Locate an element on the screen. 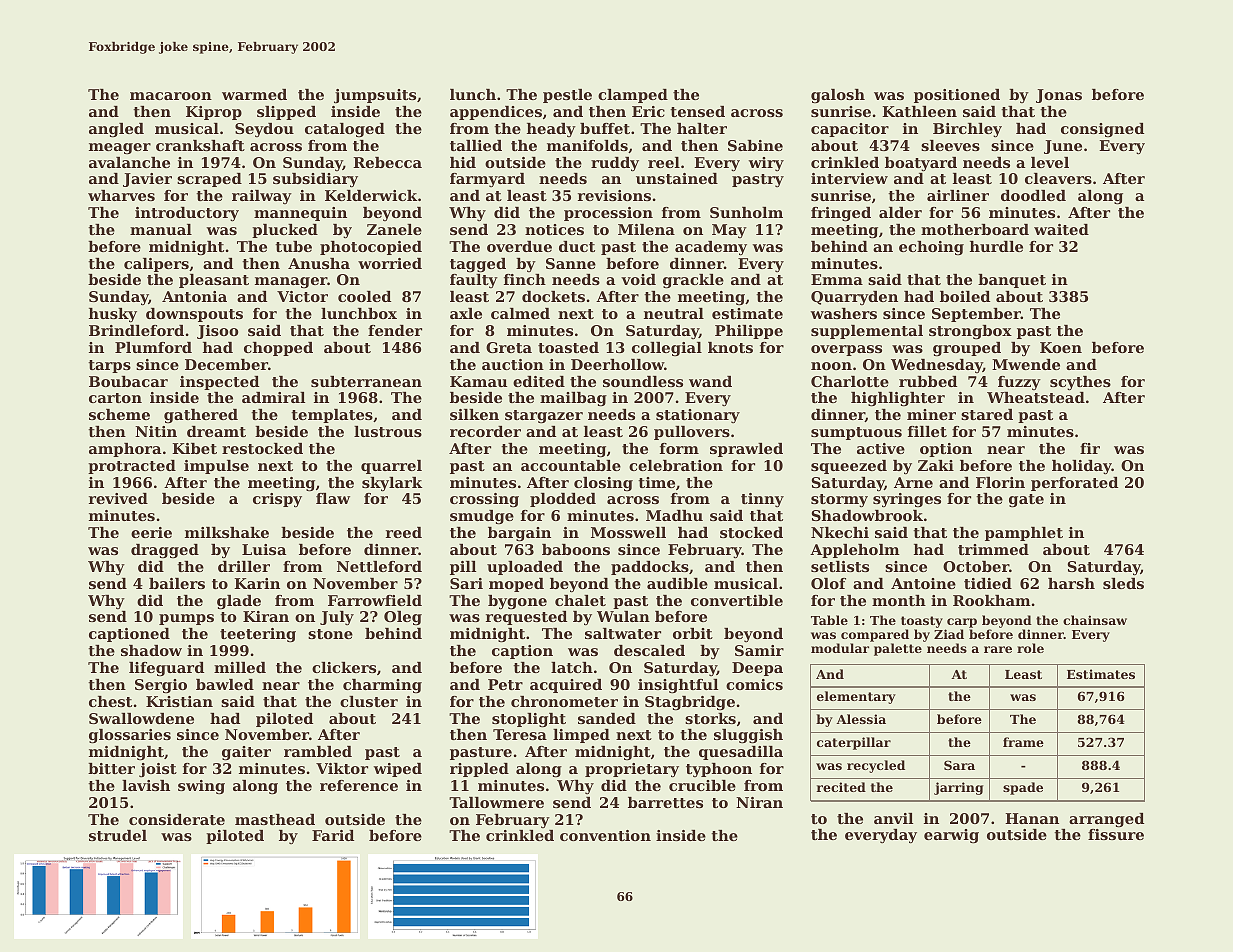 Image resolution: width=1233 pixels, height=952 pixels. positioned is located at coordinates (957, 96).
